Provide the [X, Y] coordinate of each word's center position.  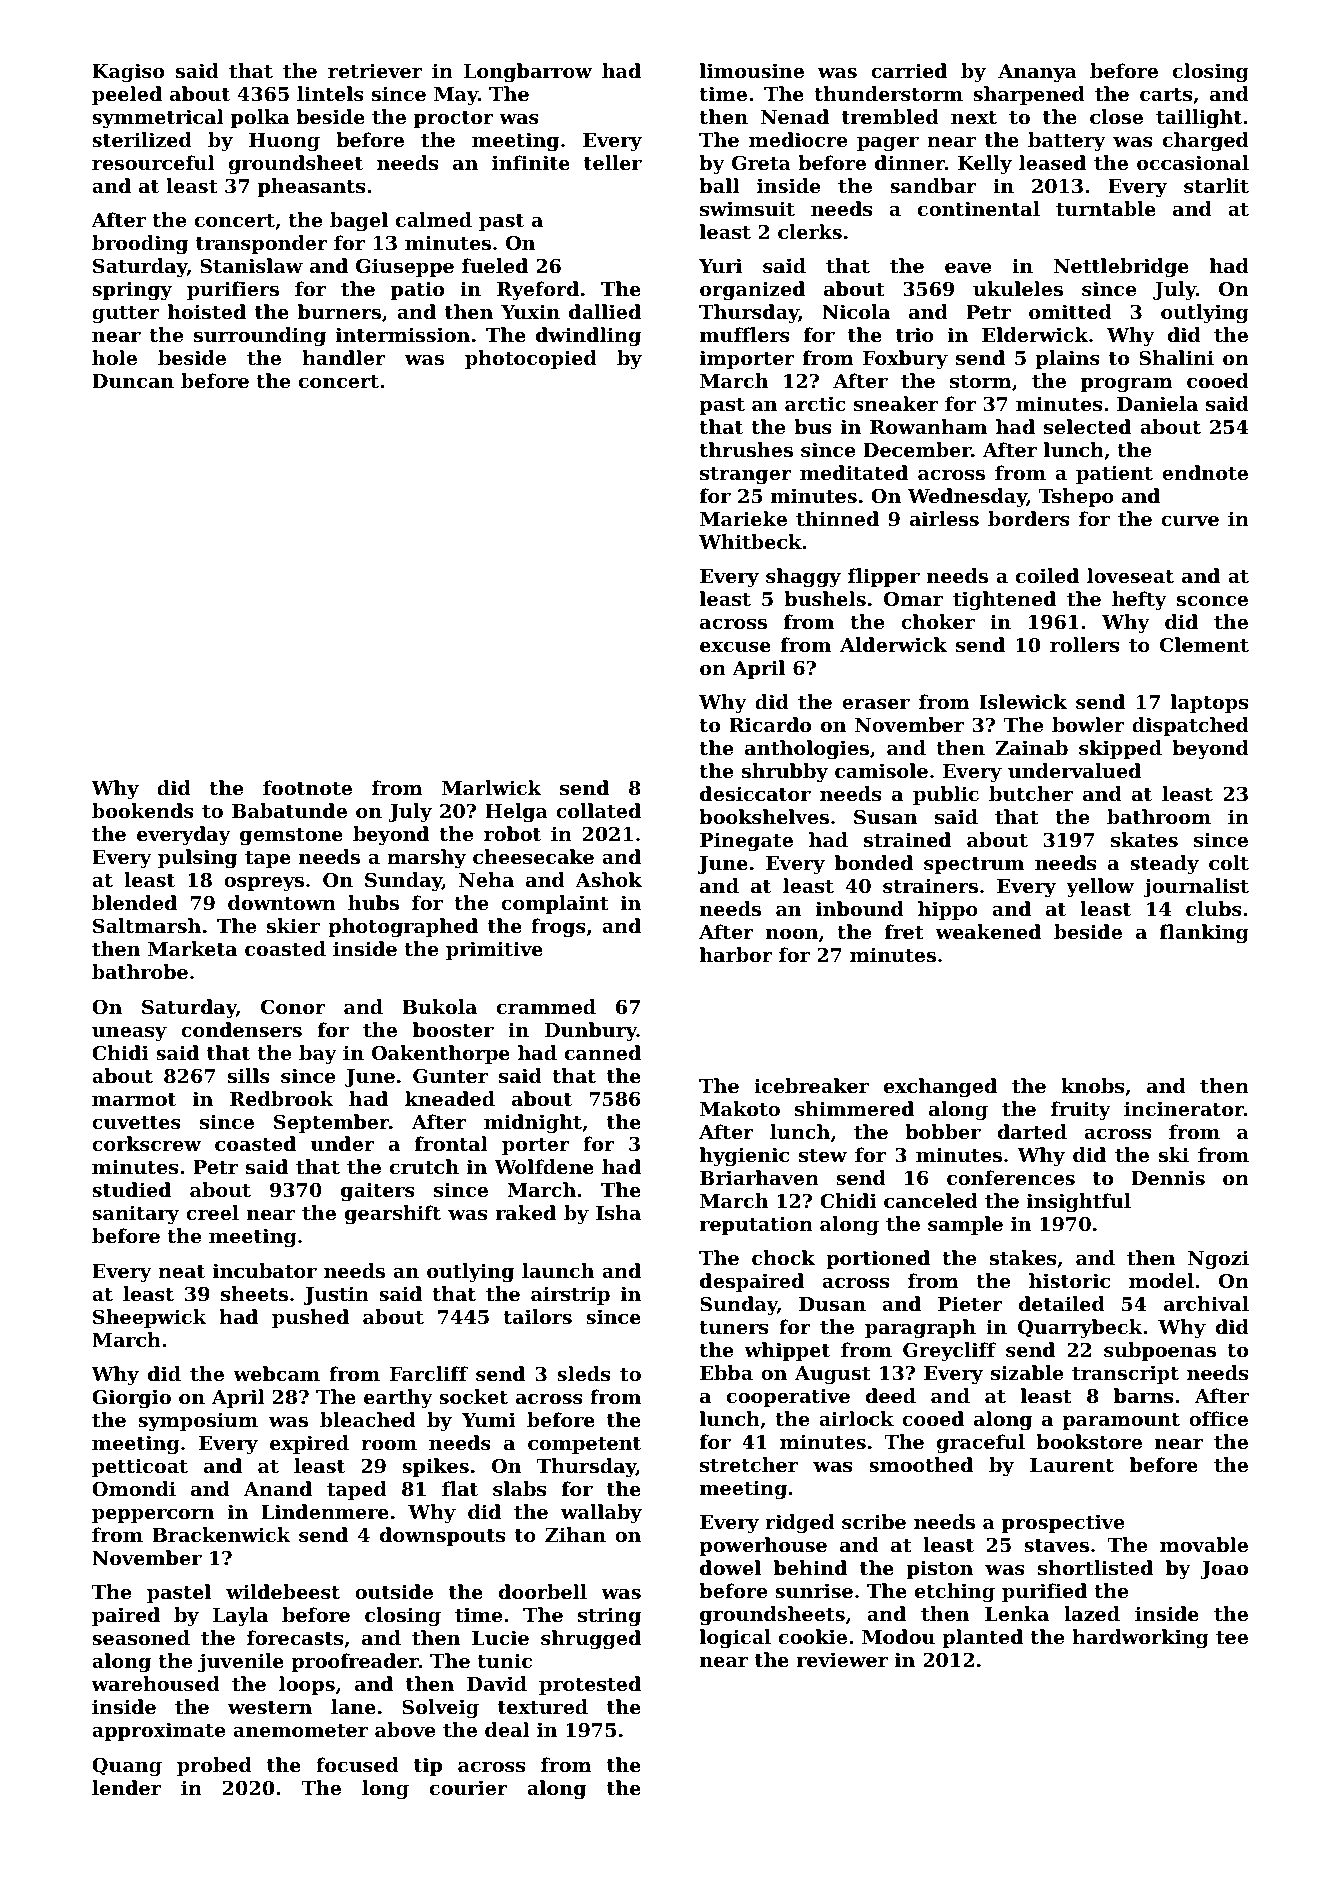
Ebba [726, 1372]
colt [1229, 863]
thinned [837, 519]
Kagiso [128, 72]
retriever [375, 71]
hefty [1139, 600]
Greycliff [949, 1351]
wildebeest [283, 1592]
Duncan [133, 381]
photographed [403, 927]
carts [1166, 95]
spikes [435, 1467]
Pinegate [746, 841]
